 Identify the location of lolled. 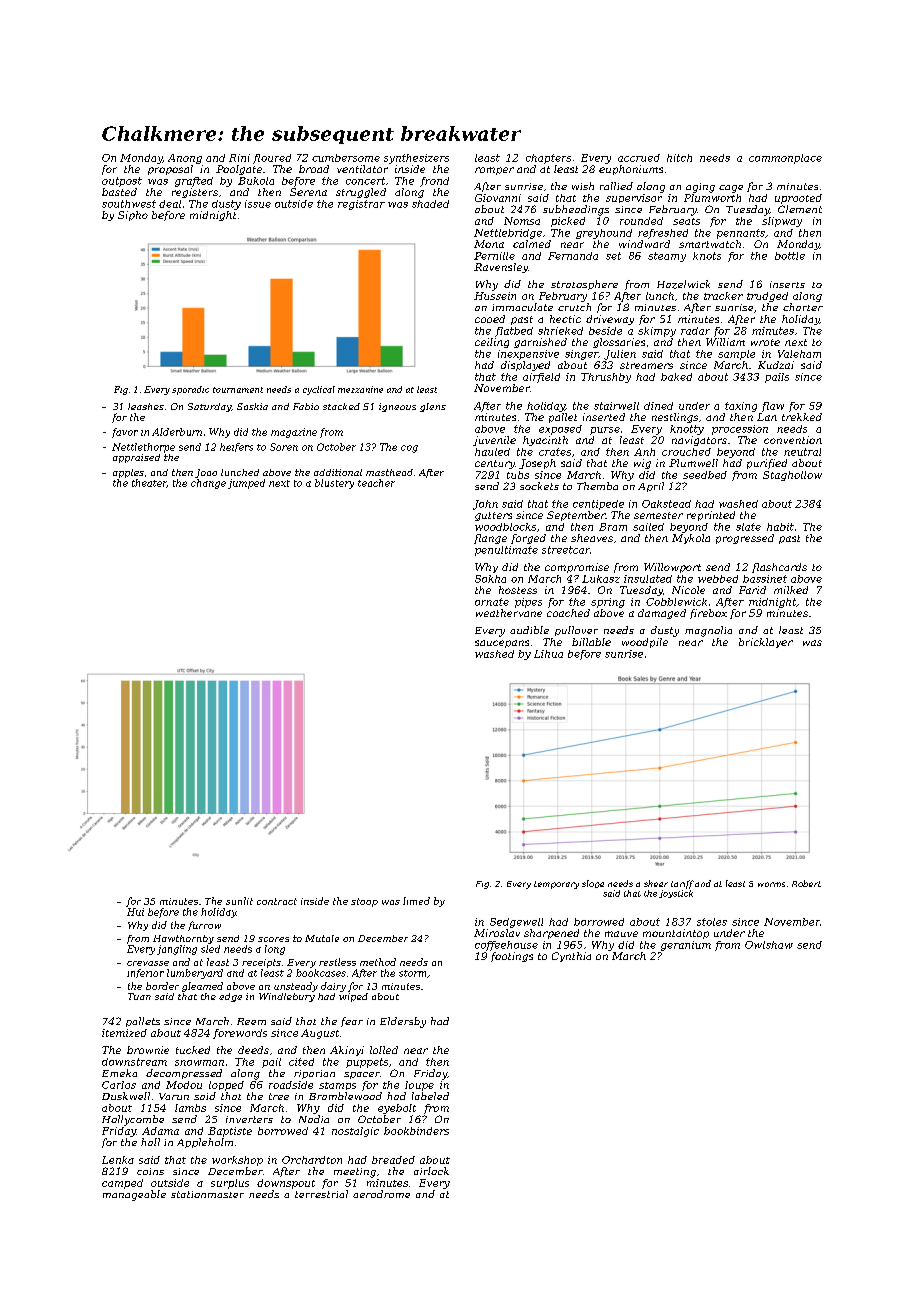
(384, 1050).
